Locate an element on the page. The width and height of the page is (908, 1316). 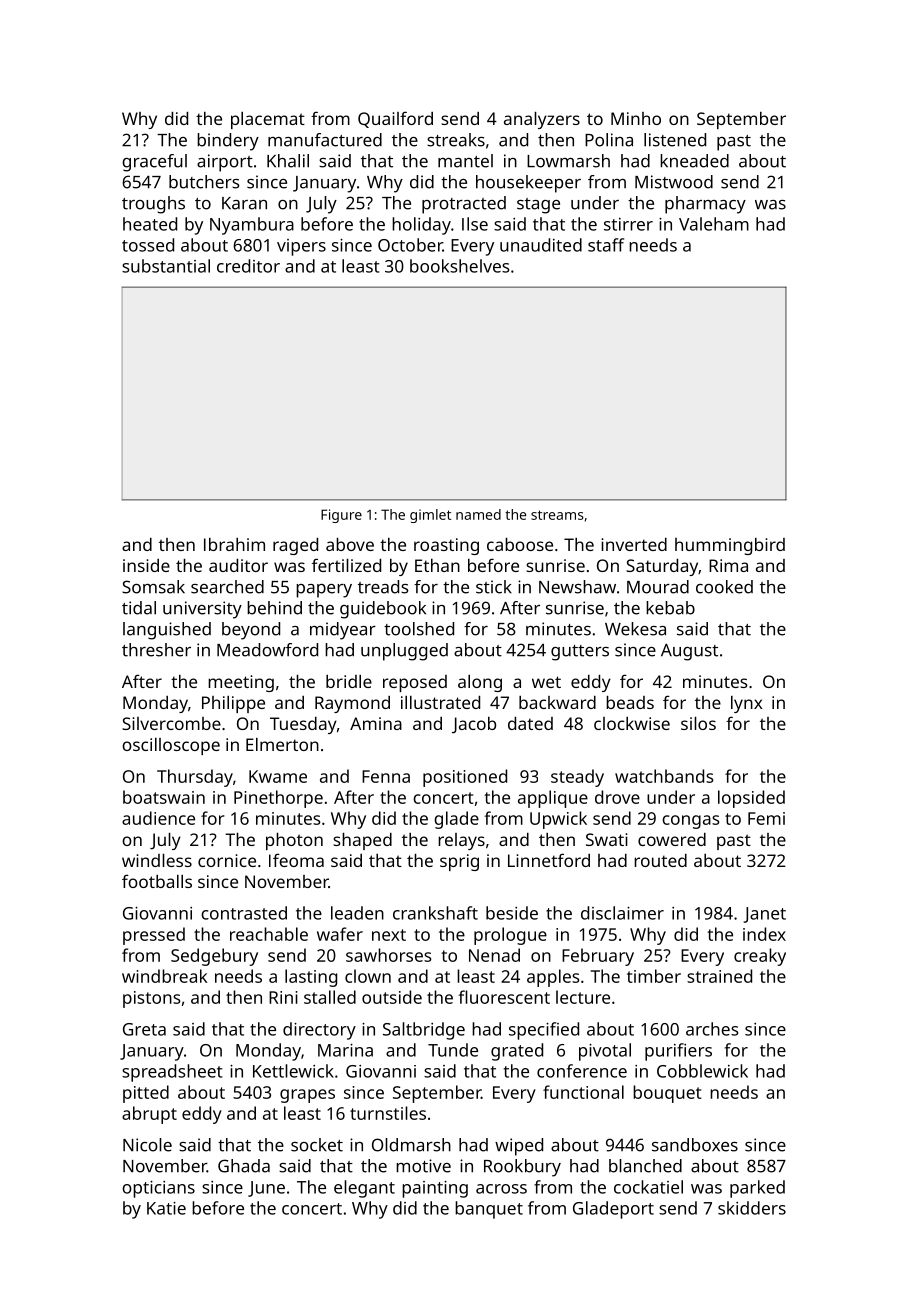
August is located at coordinates (689, 652).
